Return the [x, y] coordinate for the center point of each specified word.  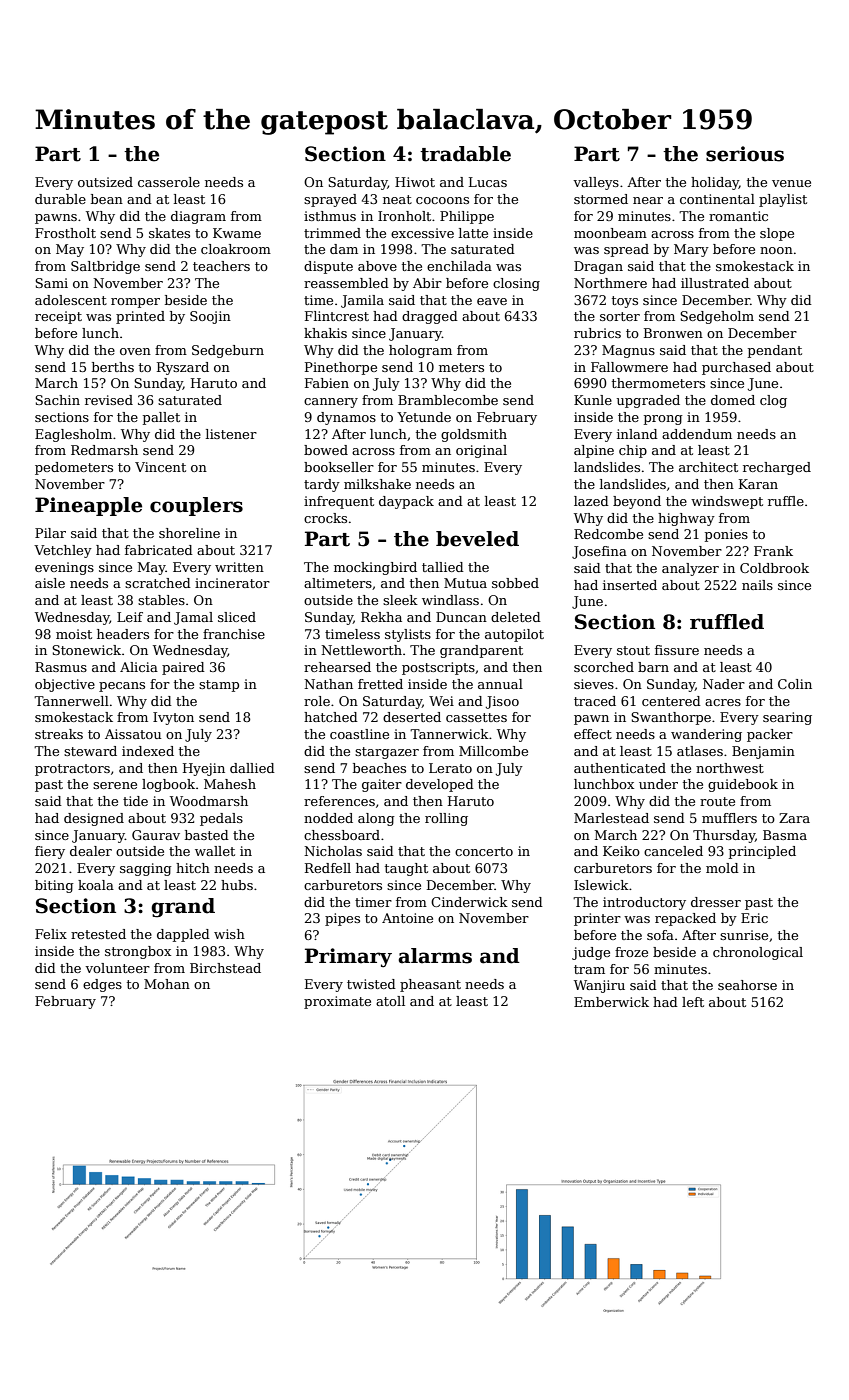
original [481, 451]
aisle [50, 583]
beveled [477, 539]
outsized [105, 182]
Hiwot [415, 182]
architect [708, 467]
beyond [637, 502]
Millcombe [493, 751]
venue [791, 183]
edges [102, 985]
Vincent [160, 467]
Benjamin [763, 752]
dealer [91, 851]
